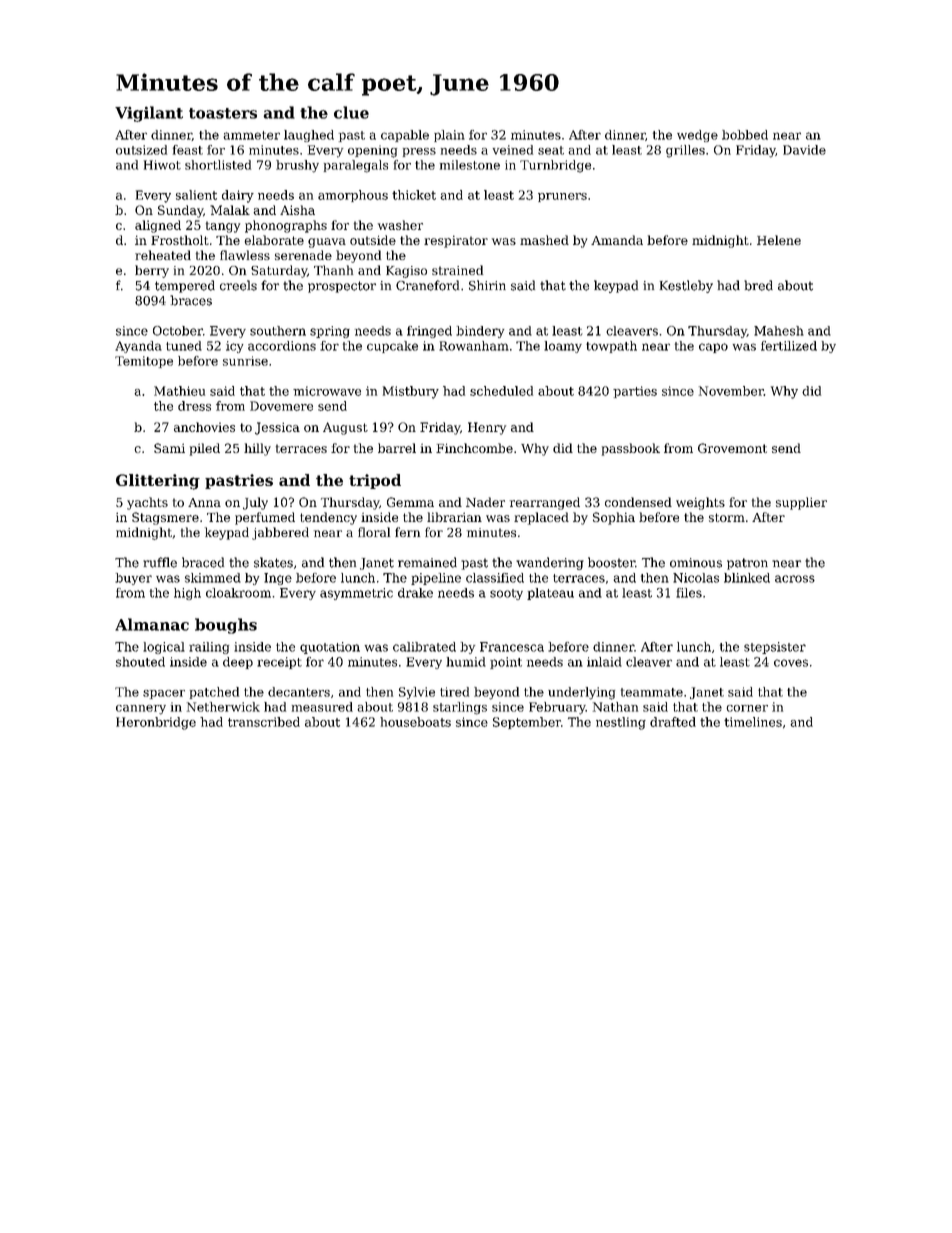  What do you see at coordinates (685, 151) in the page?
I see `grilles` at bounding box center [685, 151].
